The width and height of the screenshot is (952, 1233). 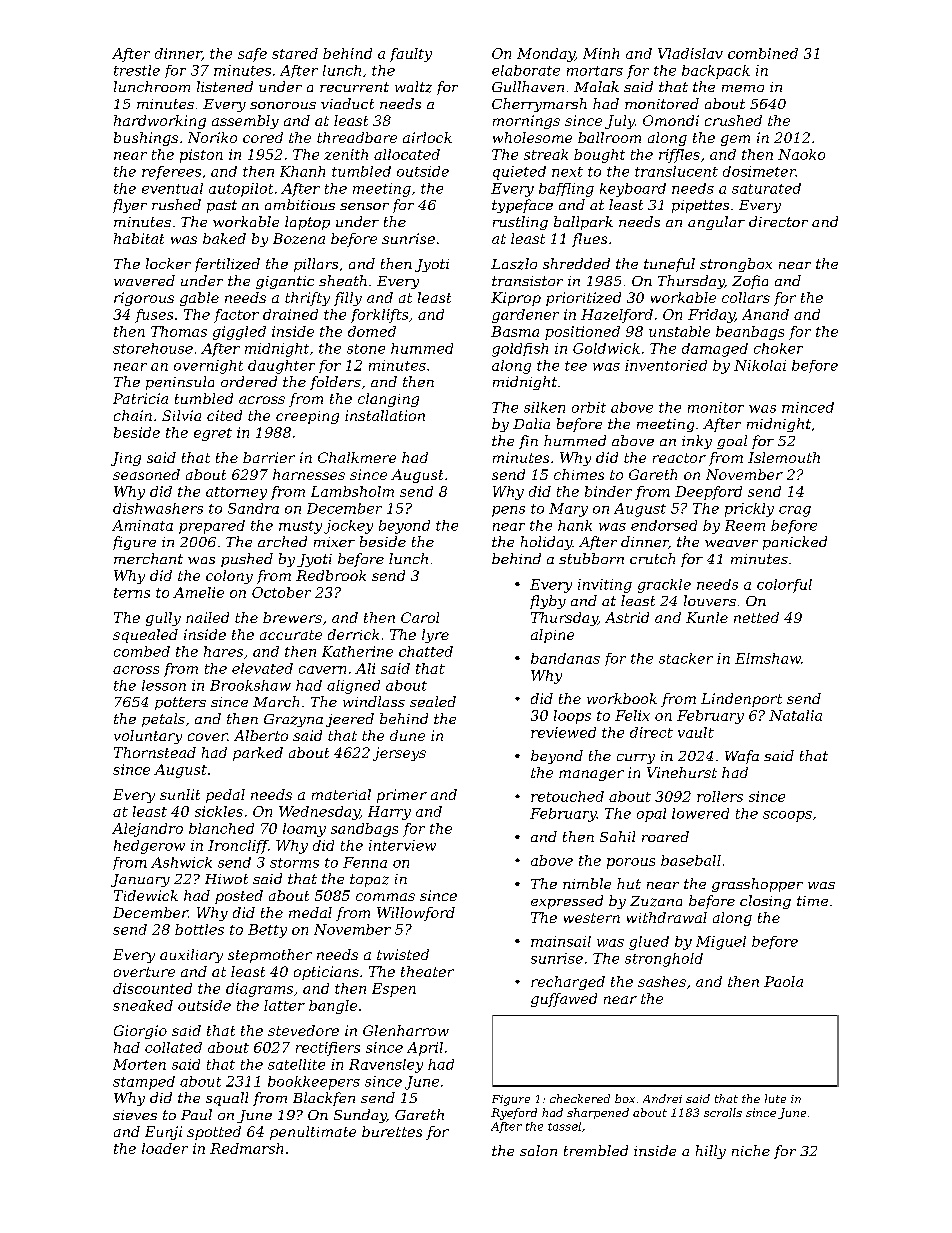 I want to click on hilly, so click(x=711, y=1152).
